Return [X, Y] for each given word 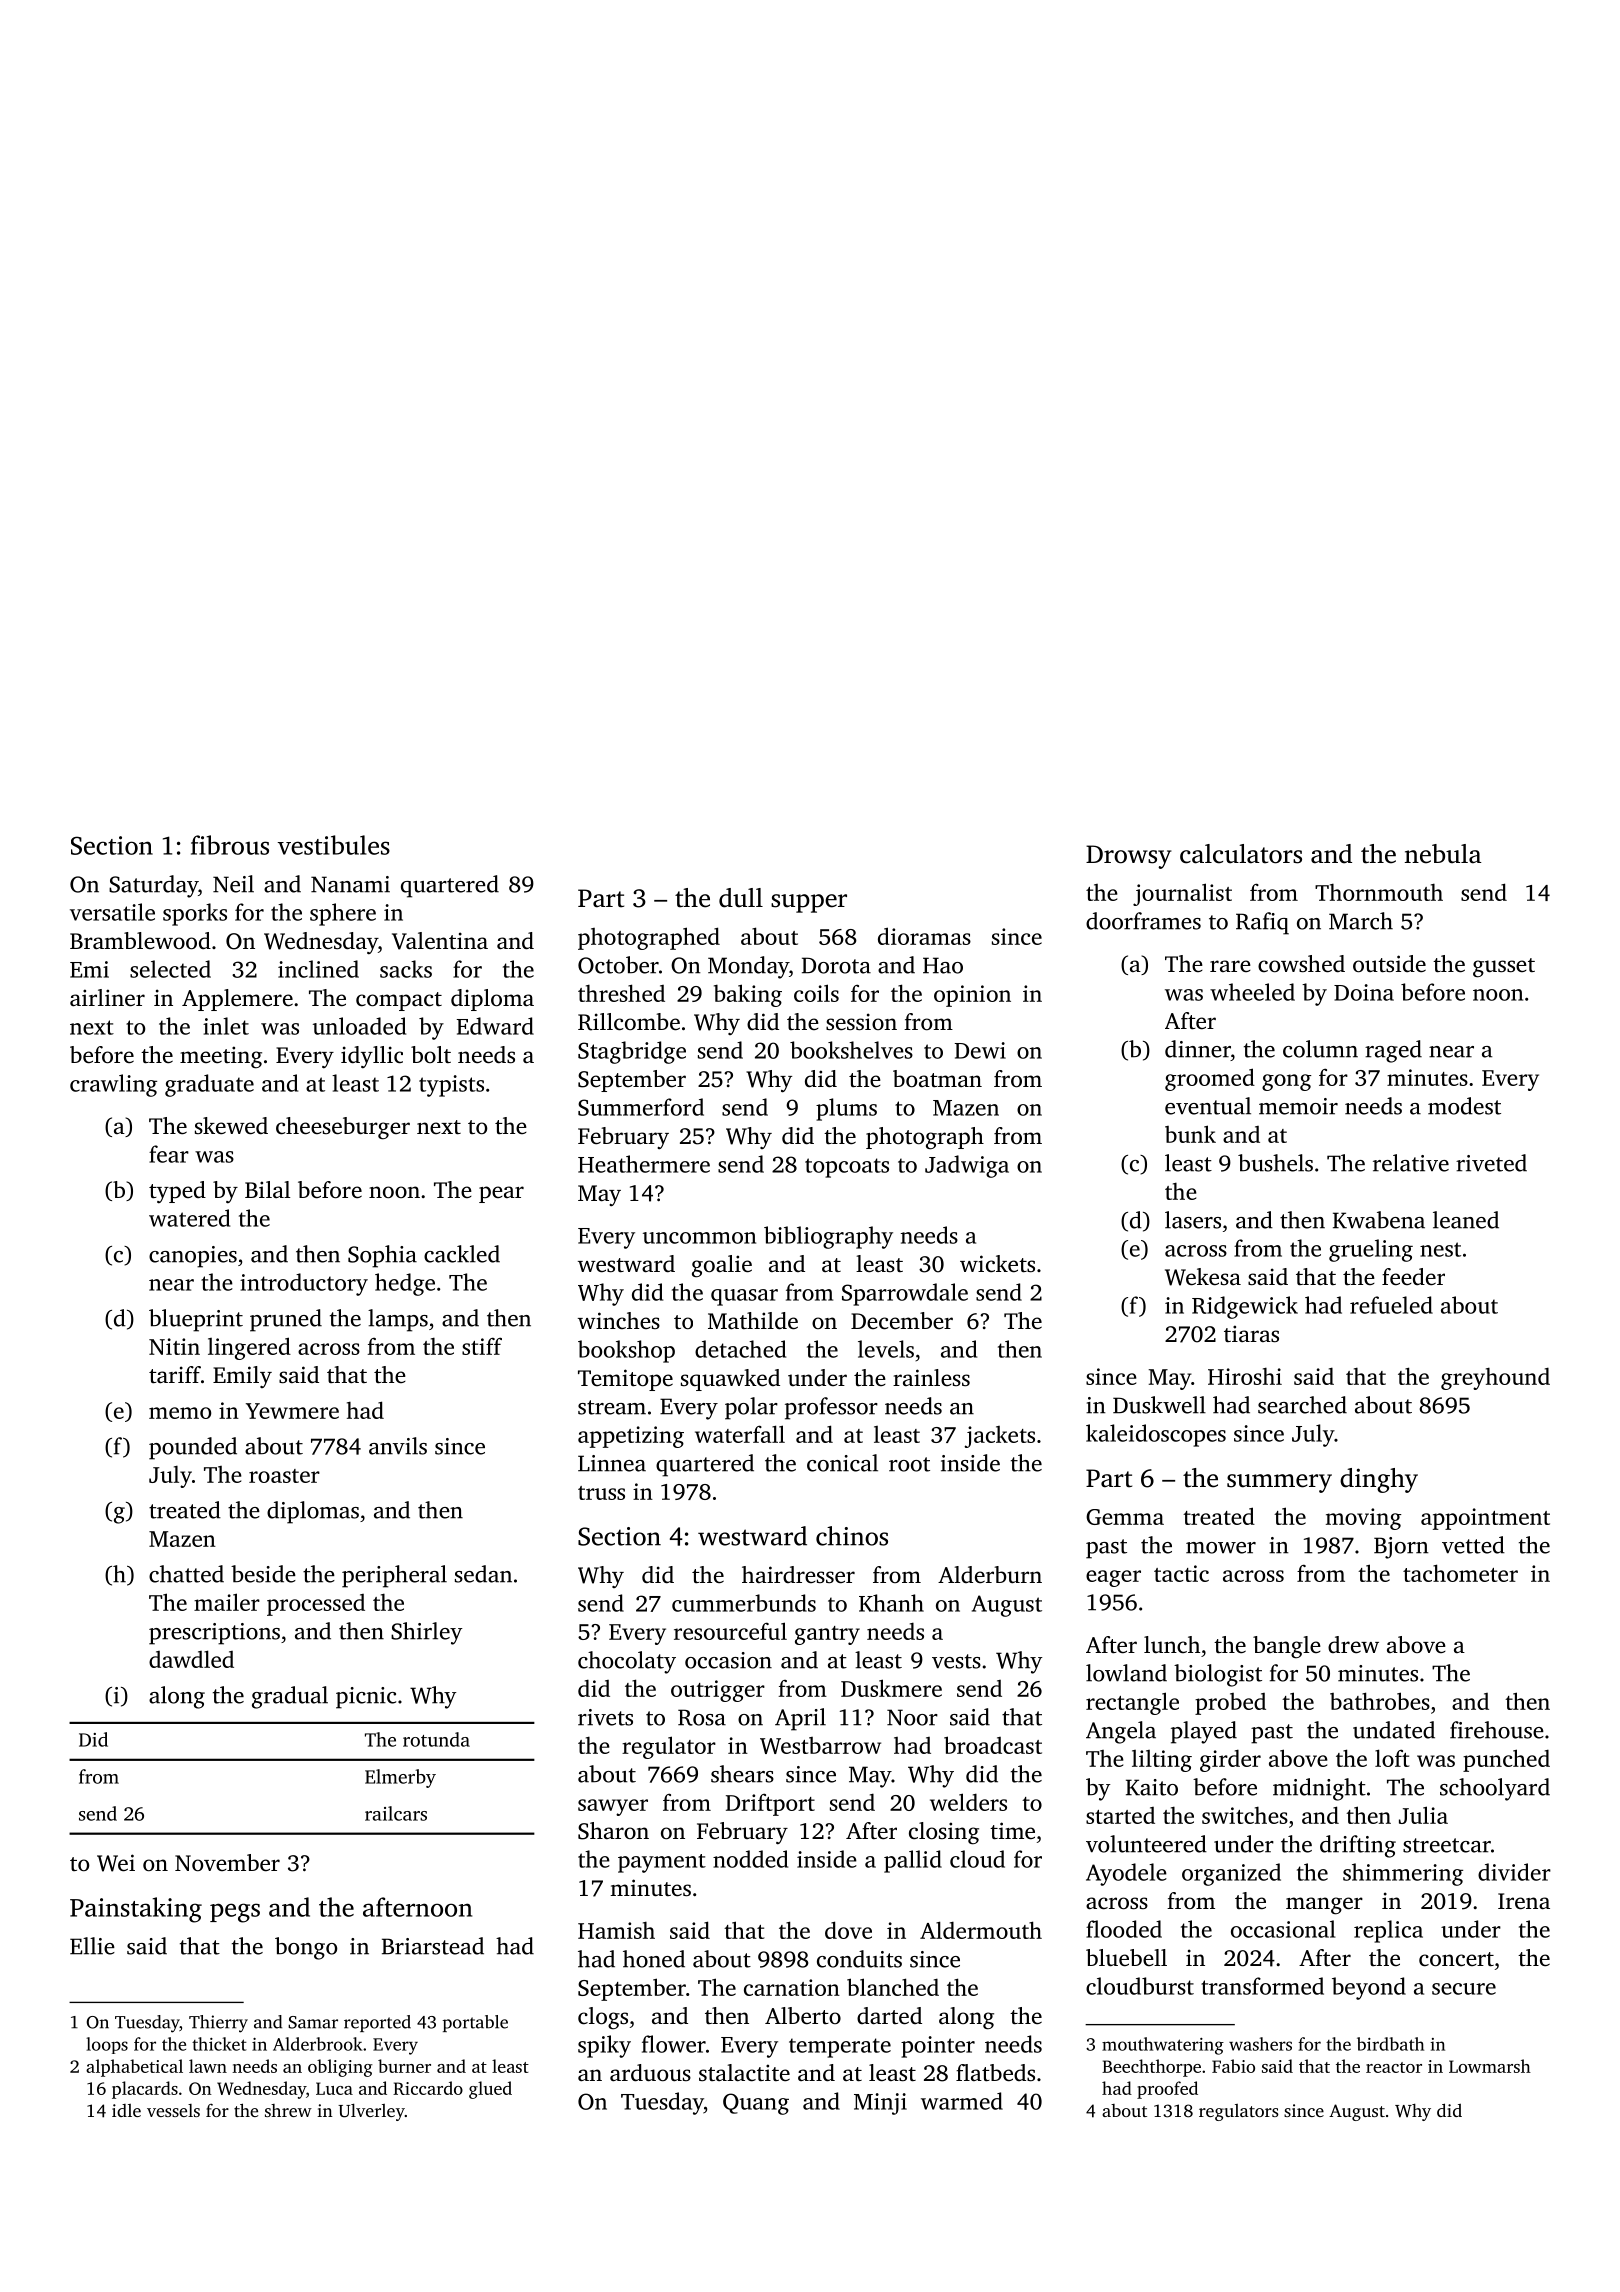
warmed [962, 2101]
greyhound [1495, 1378]
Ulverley [371, 2112]
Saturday [153, 886]
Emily [242, 1377]
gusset [1504, 968]
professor [831, 1408]
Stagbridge [632, 1052]
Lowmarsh [1490, 2066]
